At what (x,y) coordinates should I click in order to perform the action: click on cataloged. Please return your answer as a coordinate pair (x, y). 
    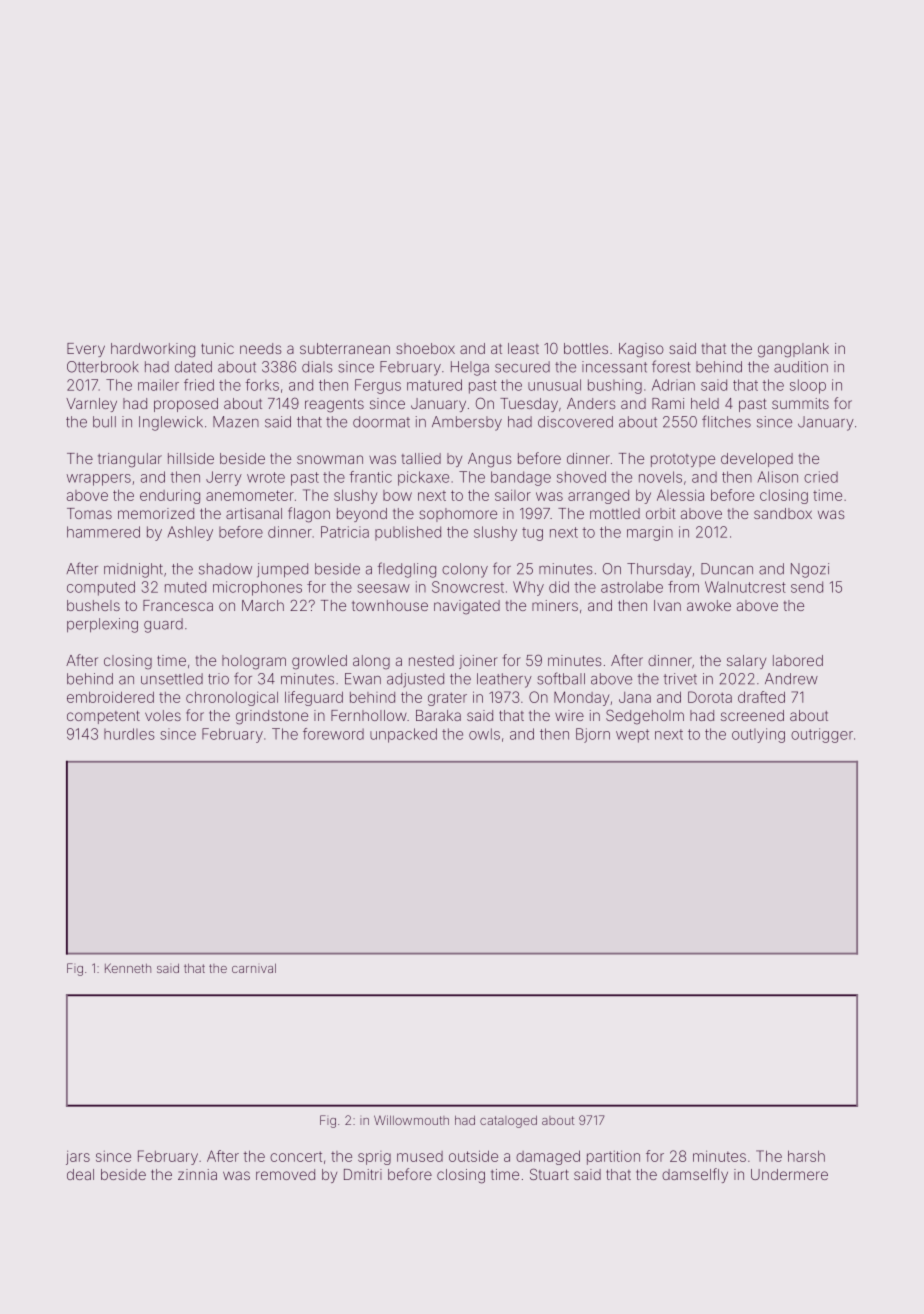
    Looking at the image, I should click on (508, 1121).
